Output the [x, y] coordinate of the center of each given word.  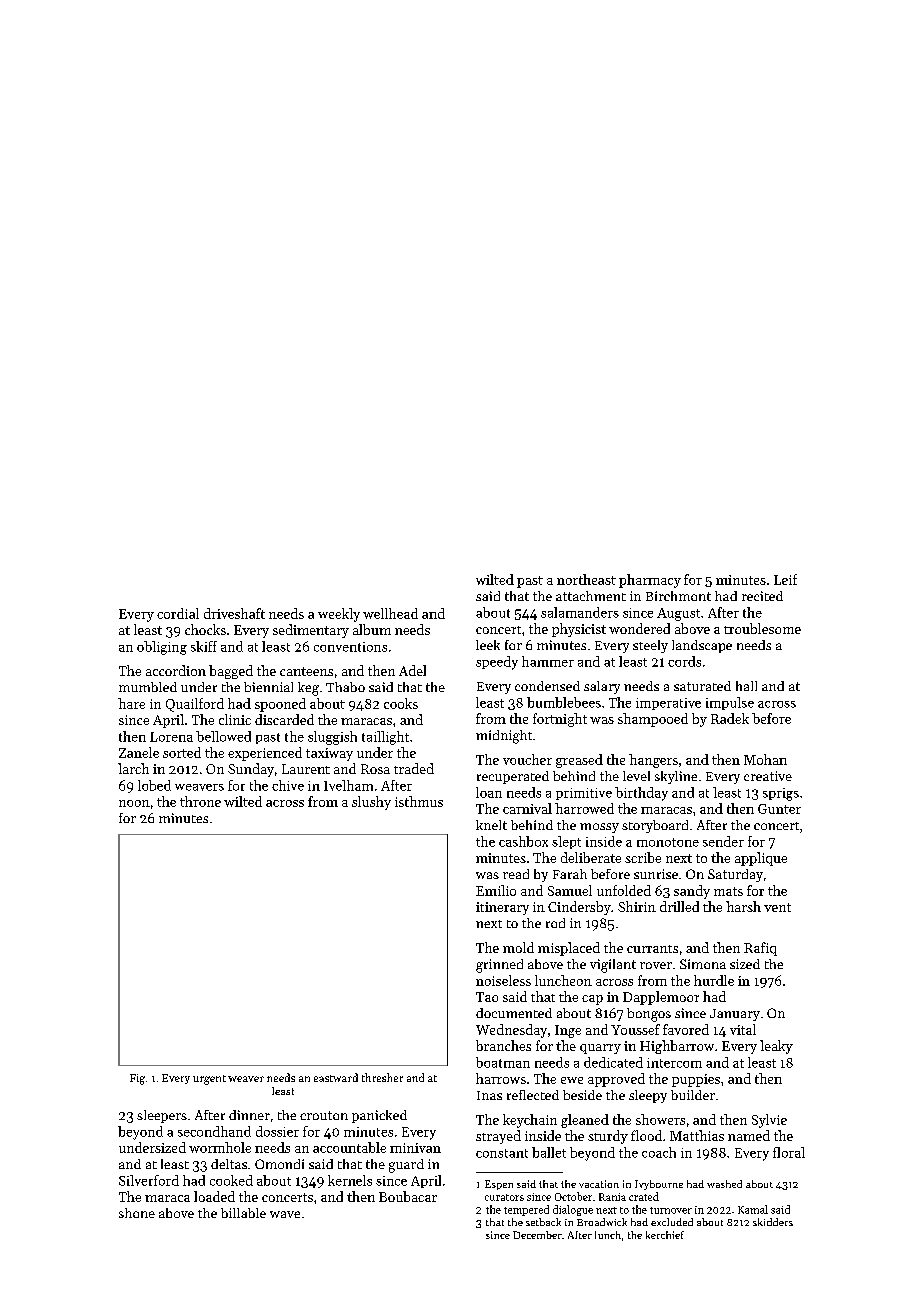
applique [761, 859]
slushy [371, 803]
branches [503, 1045]
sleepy [648, 1096]
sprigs [781, 794]
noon [134, 803]
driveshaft [234, 613]
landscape [702, 646]
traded [414, 768]
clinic [235, 719]
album [372, 629]
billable [243, 1213]
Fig [137, 1079]
